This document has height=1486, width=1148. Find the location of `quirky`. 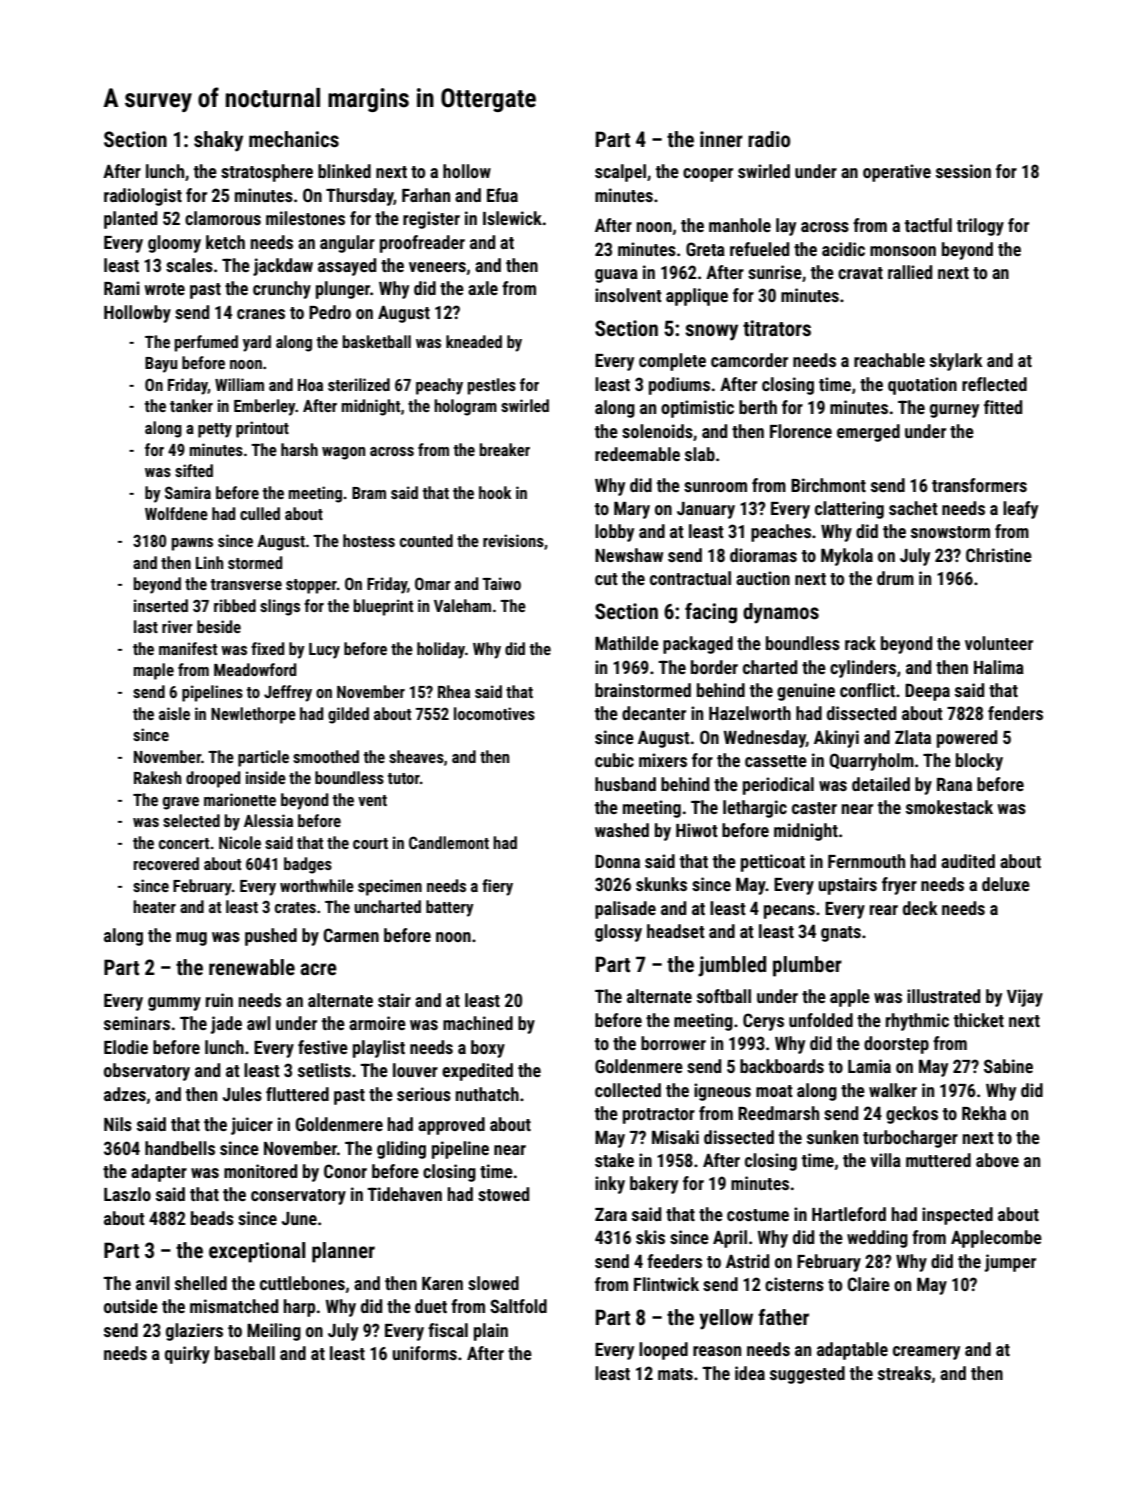

quirky is located at coordinates (187, 1355).
